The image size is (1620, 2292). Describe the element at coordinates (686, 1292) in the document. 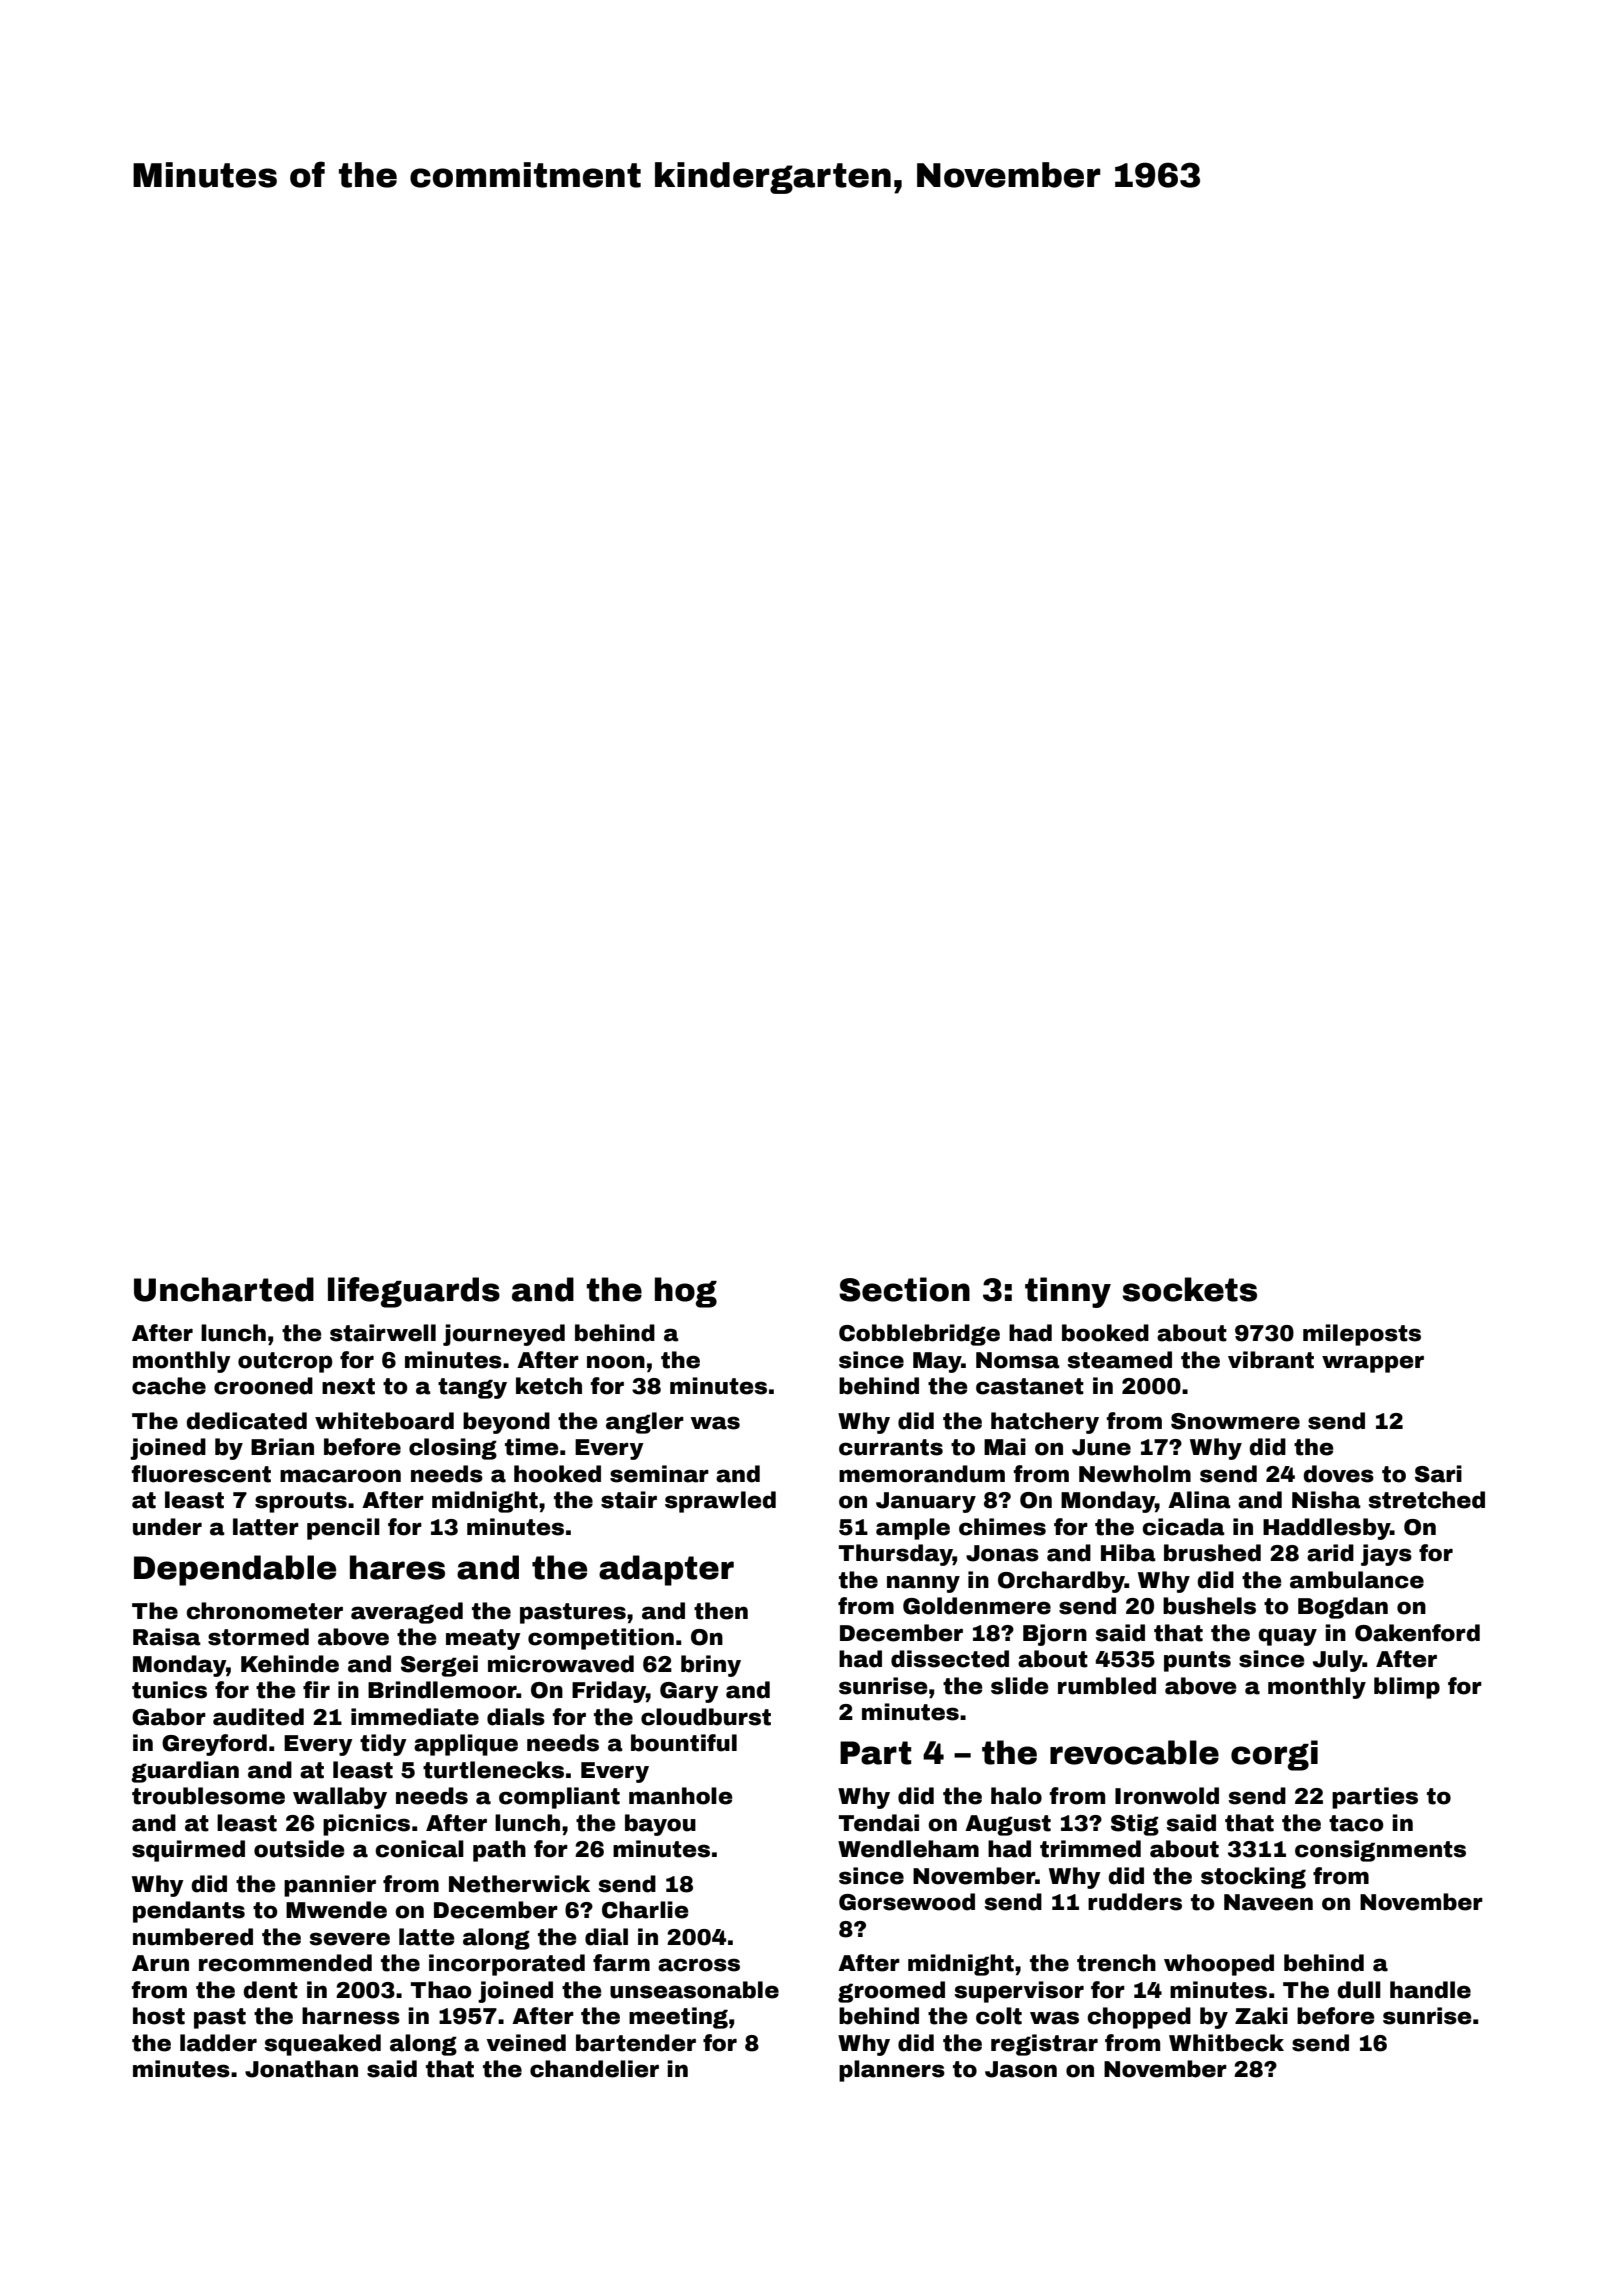

I see `hog` at that location.
